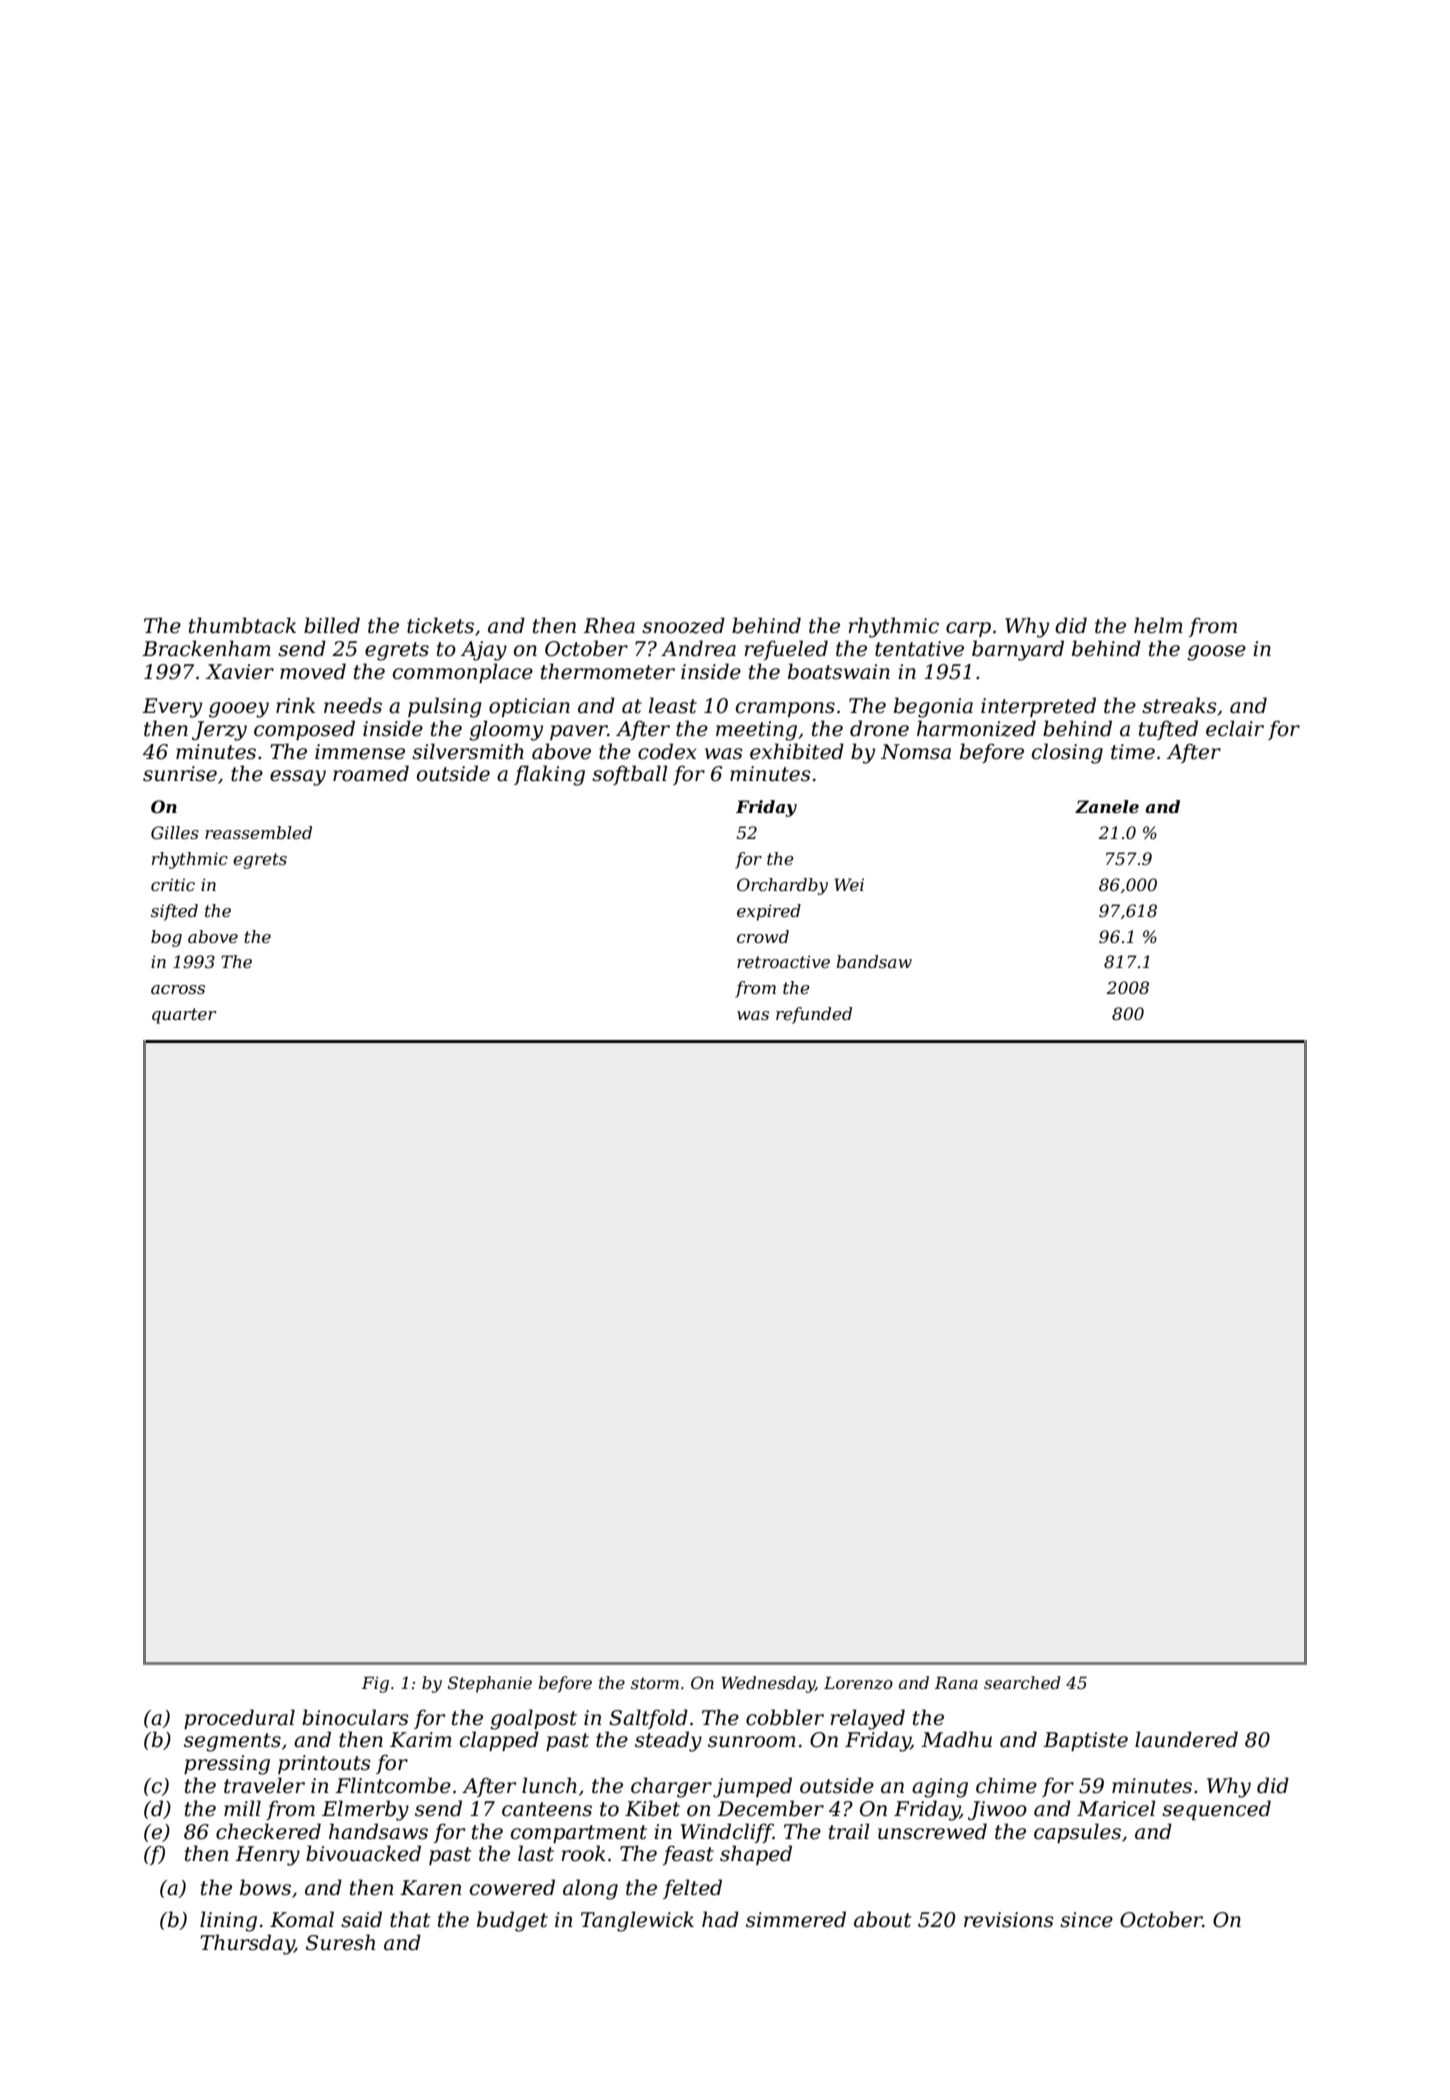  I want to click on bandsaw, so click(874, 961).
